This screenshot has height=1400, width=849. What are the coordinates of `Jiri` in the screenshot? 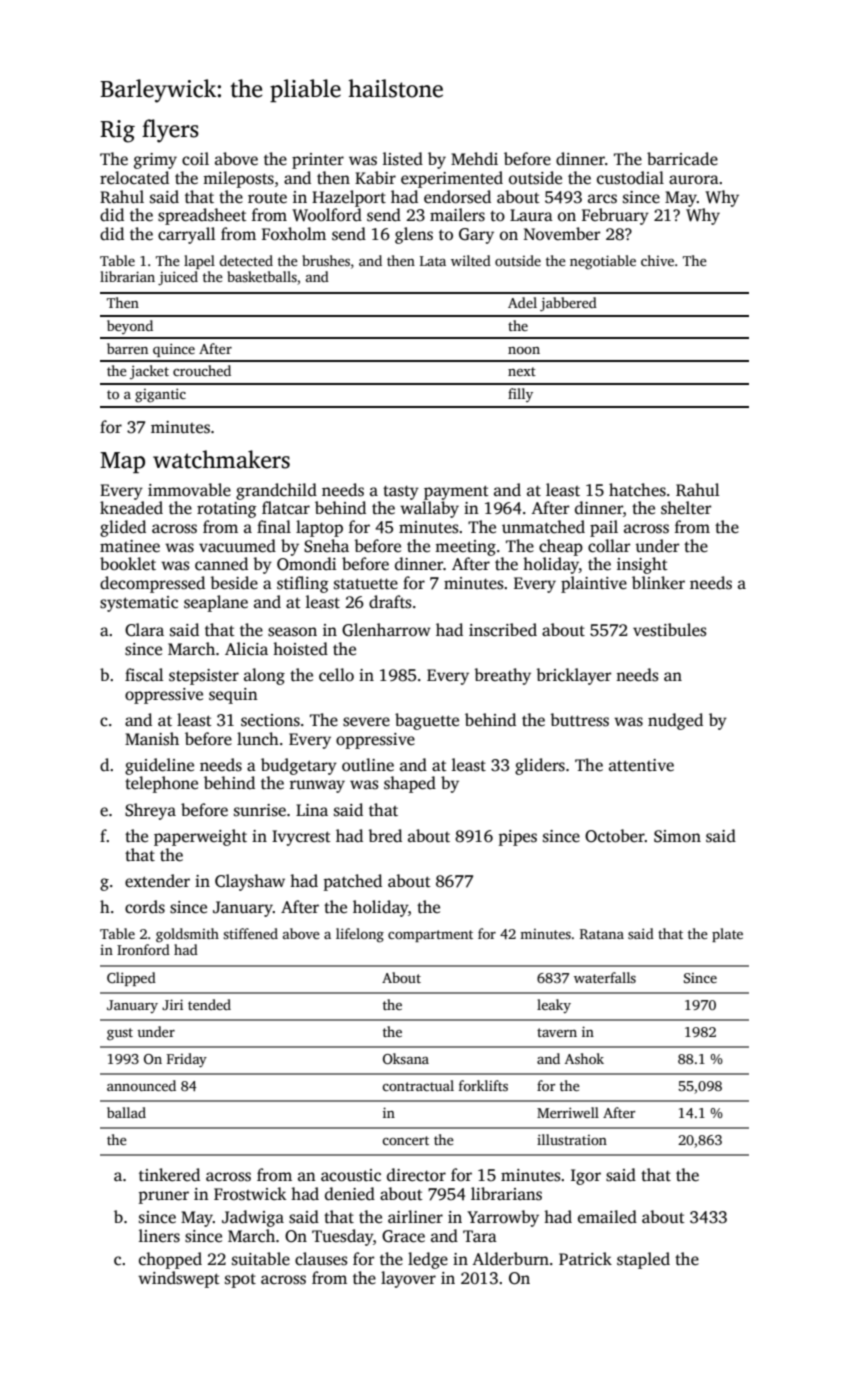 It's located at (172, 1004).
